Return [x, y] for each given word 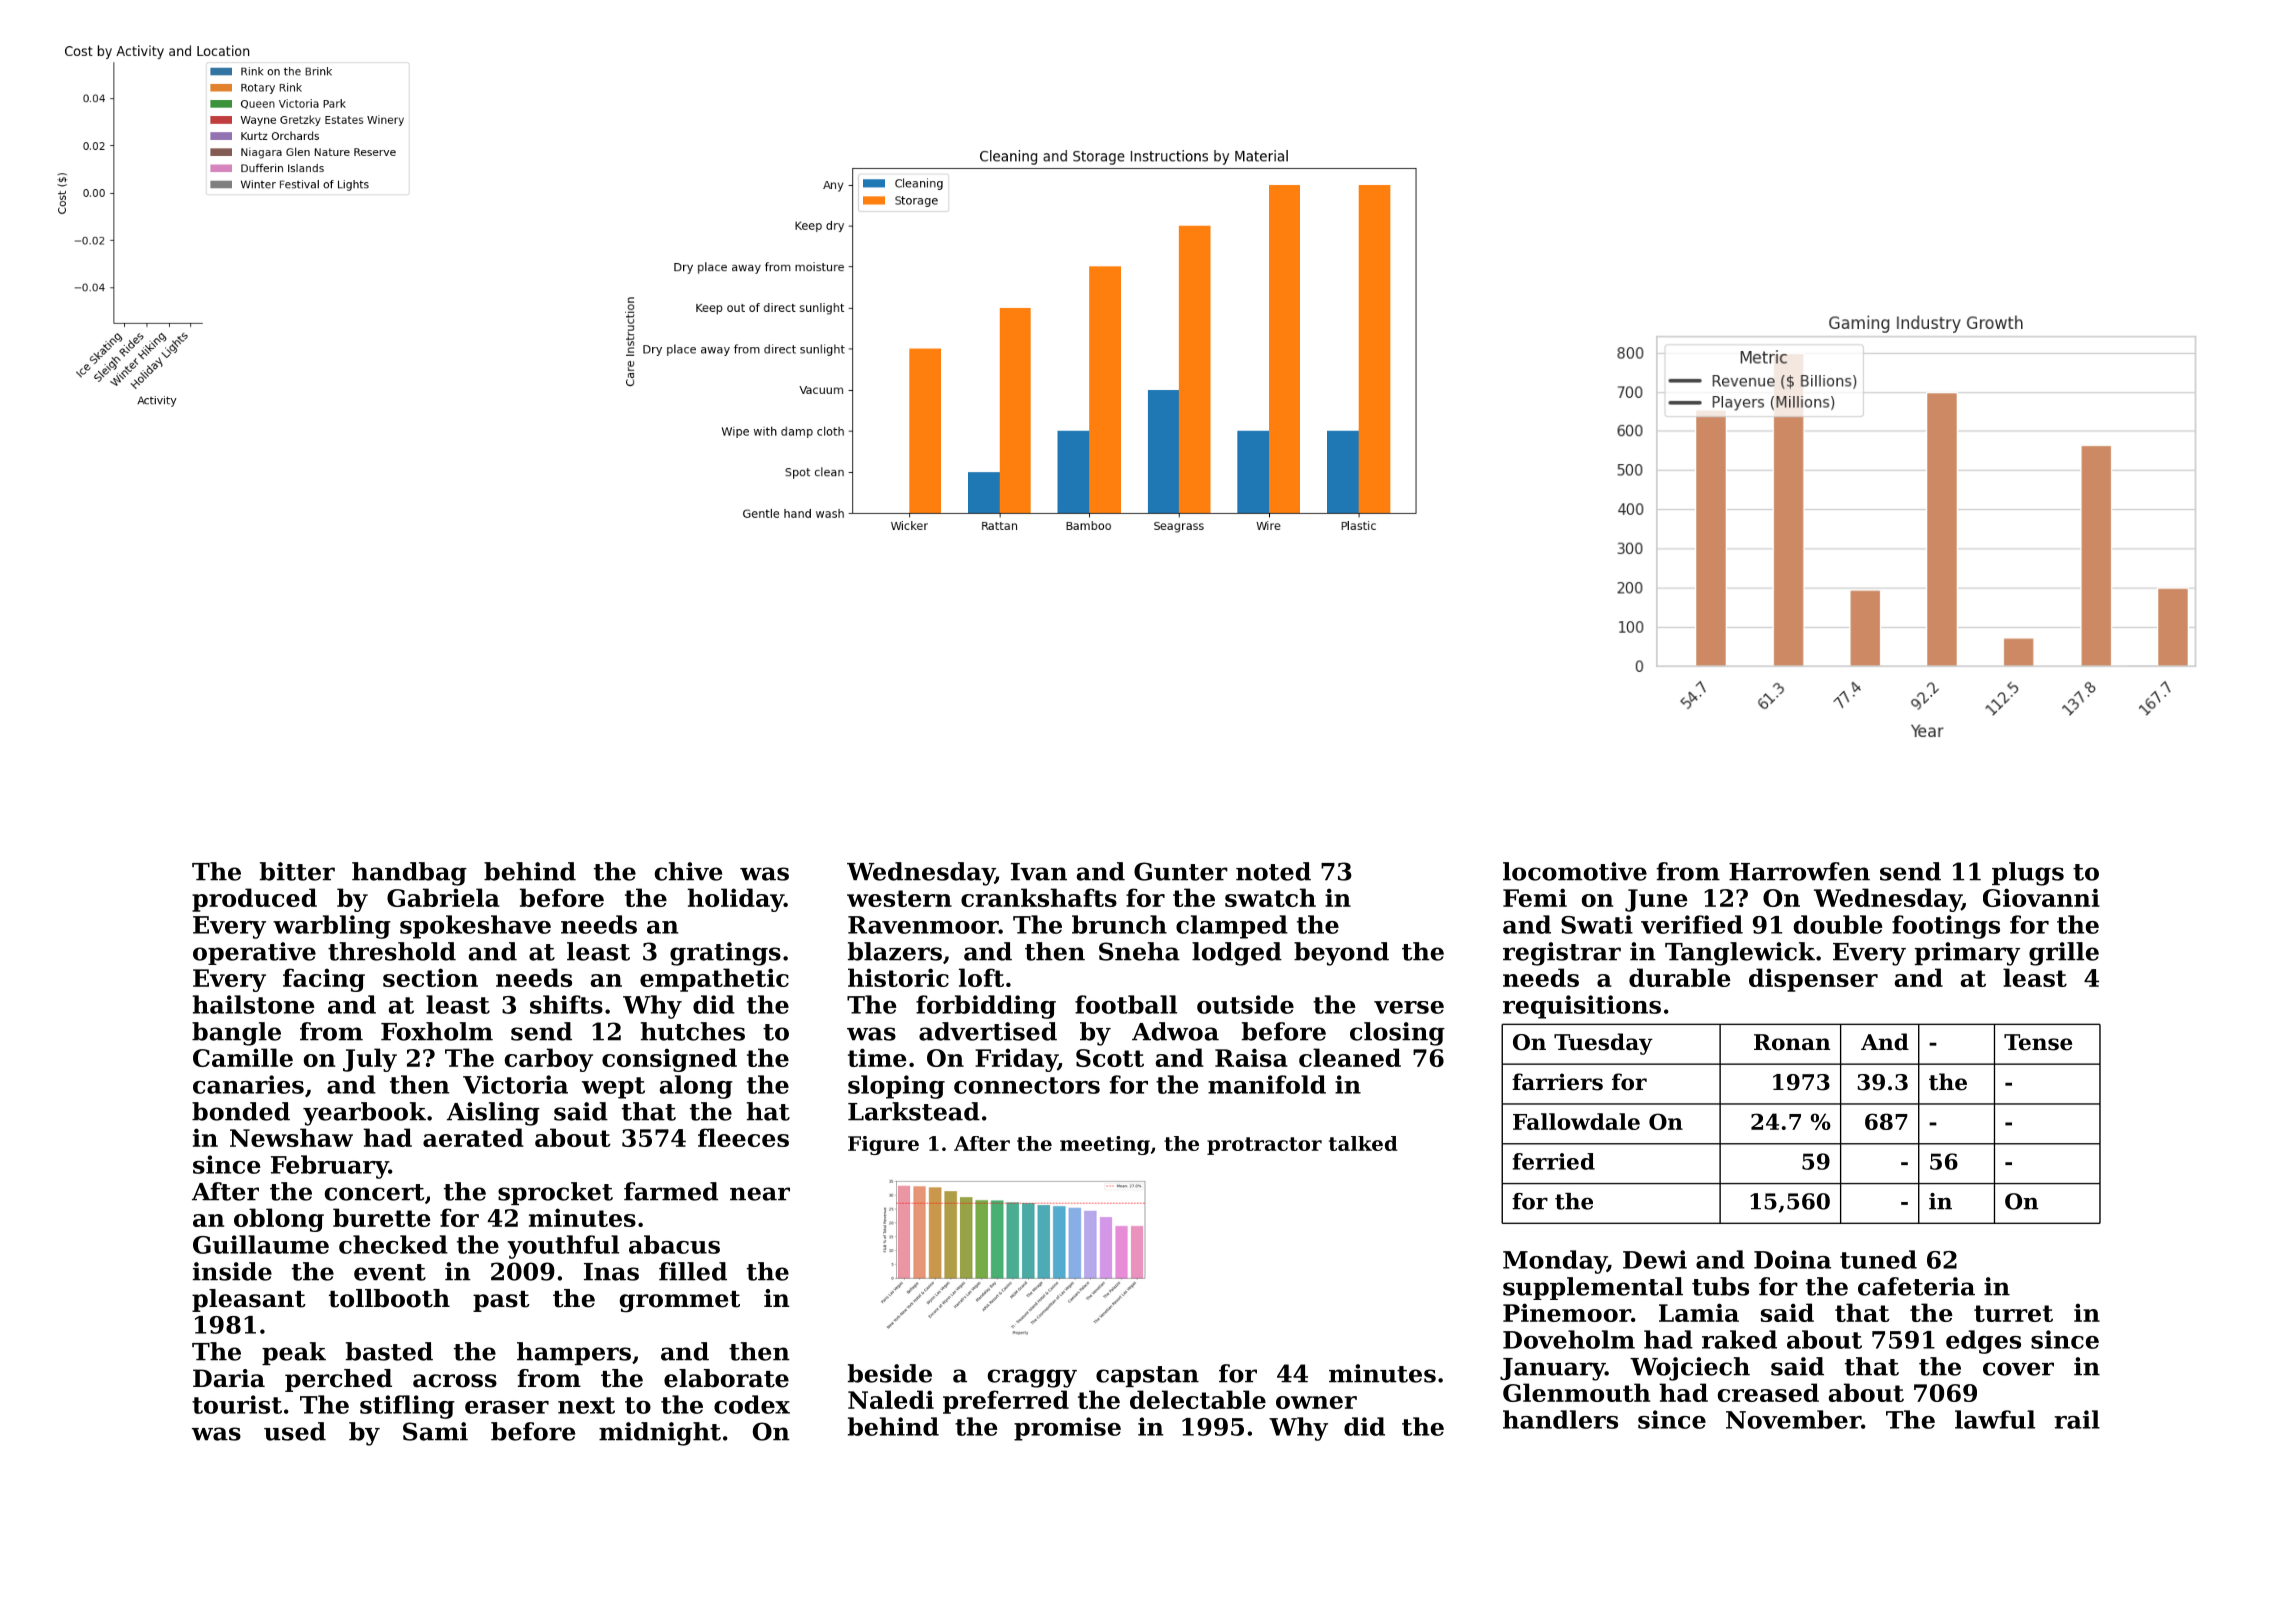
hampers [574, 1353]
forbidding [986, 1007]
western [899, 898]
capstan [1147, 1376]
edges [1983, 1342]
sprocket [555, 1193]
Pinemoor [1567, 1312]
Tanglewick [1740, 954]
